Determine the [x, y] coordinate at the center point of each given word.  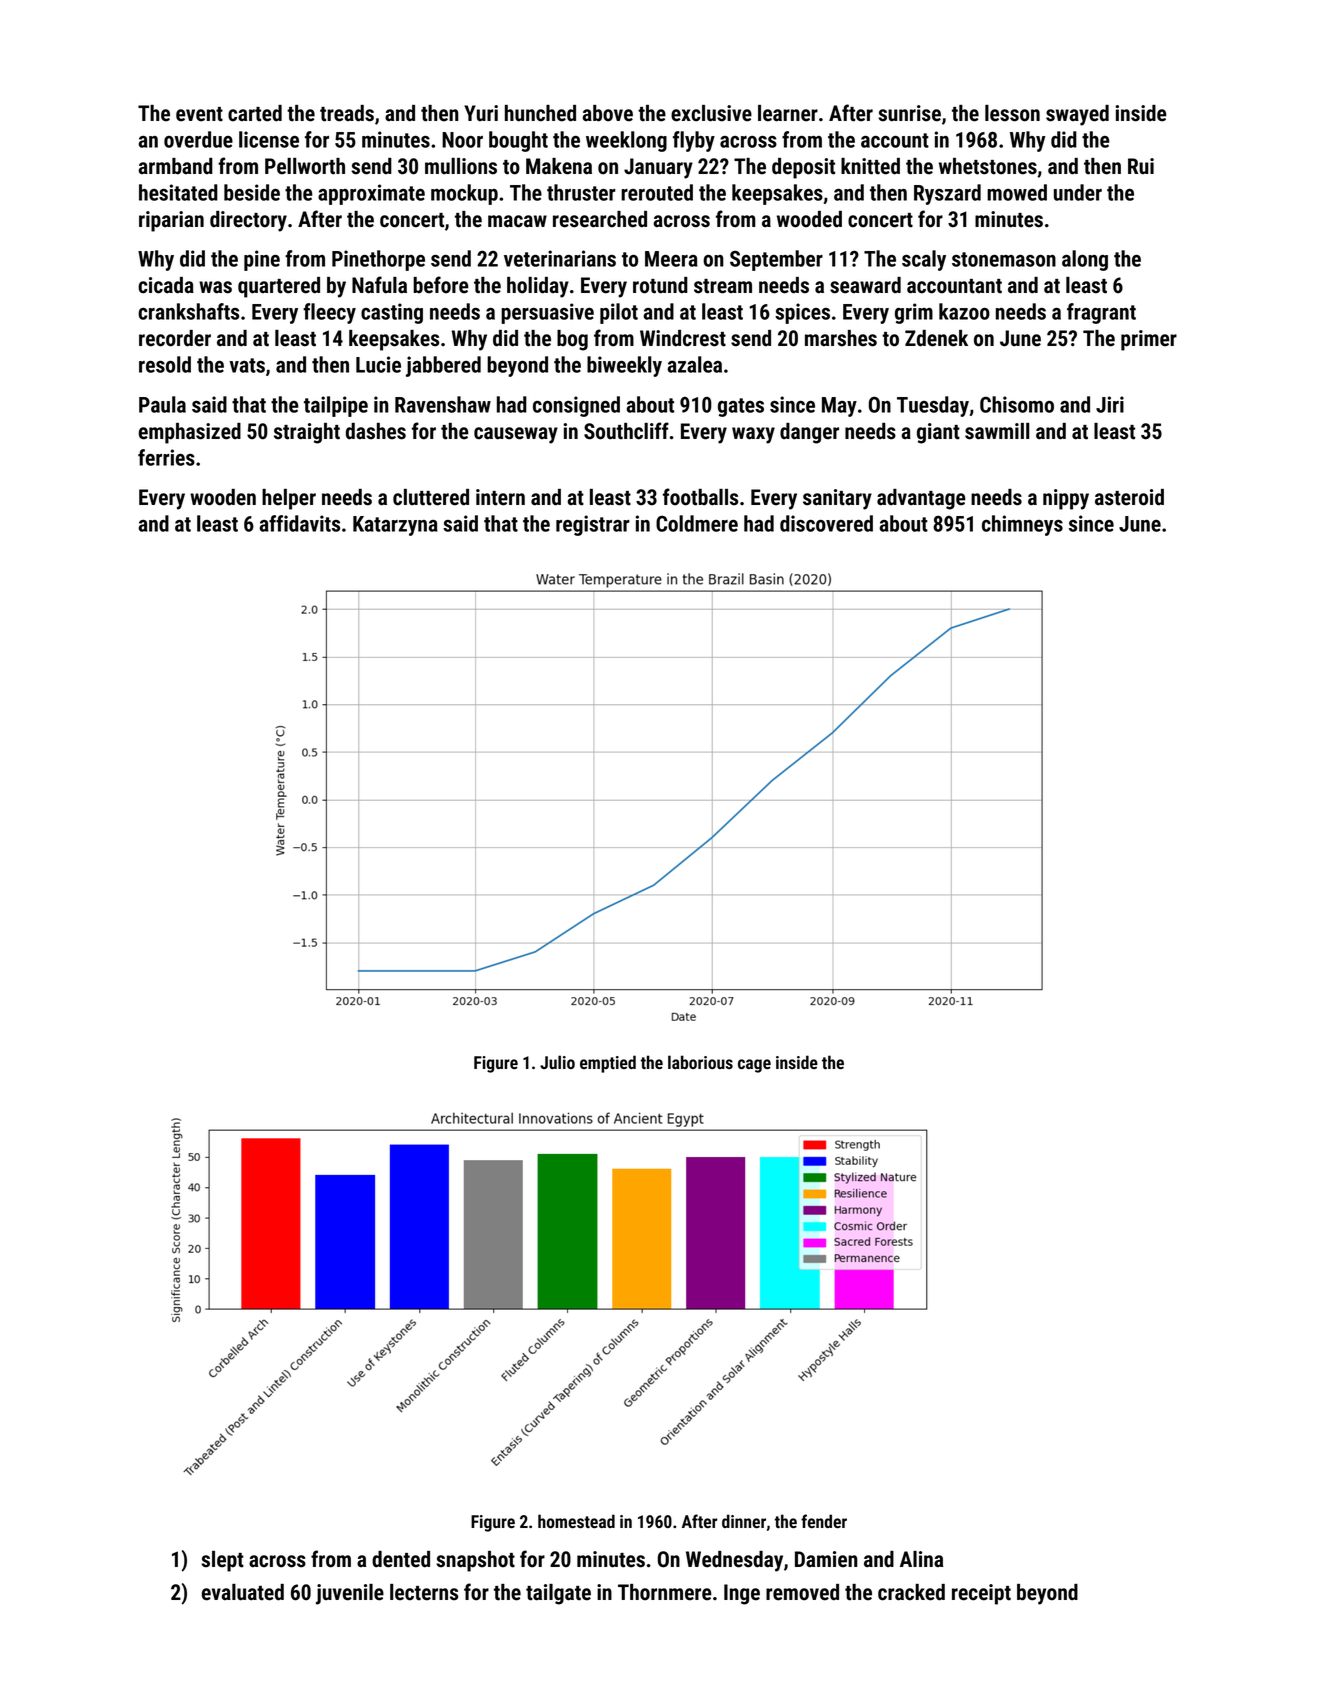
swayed [1077, 115]
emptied [608, 1064]
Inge [742, 1594]
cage [754, 1066]
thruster [581, 192]
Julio [557, 1062]
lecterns [424, 1592]
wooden [223, 497]
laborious [700, 1062]
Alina [921, 1559]
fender [824, 1521]
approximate [371, 194]
